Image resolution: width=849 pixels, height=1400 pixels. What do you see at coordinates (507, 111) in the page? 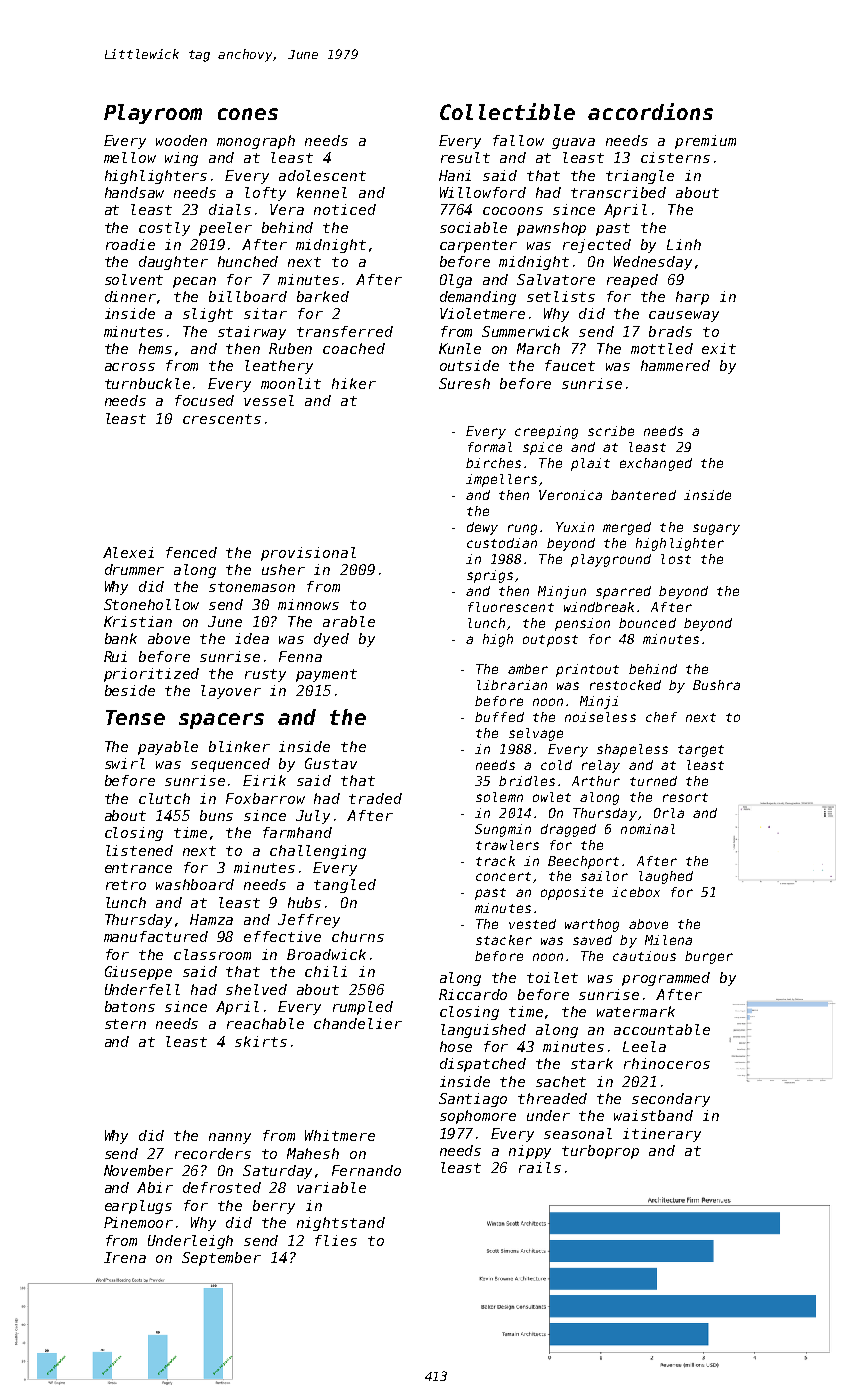
I see `Collectible` at bounding box center [507, 111].
